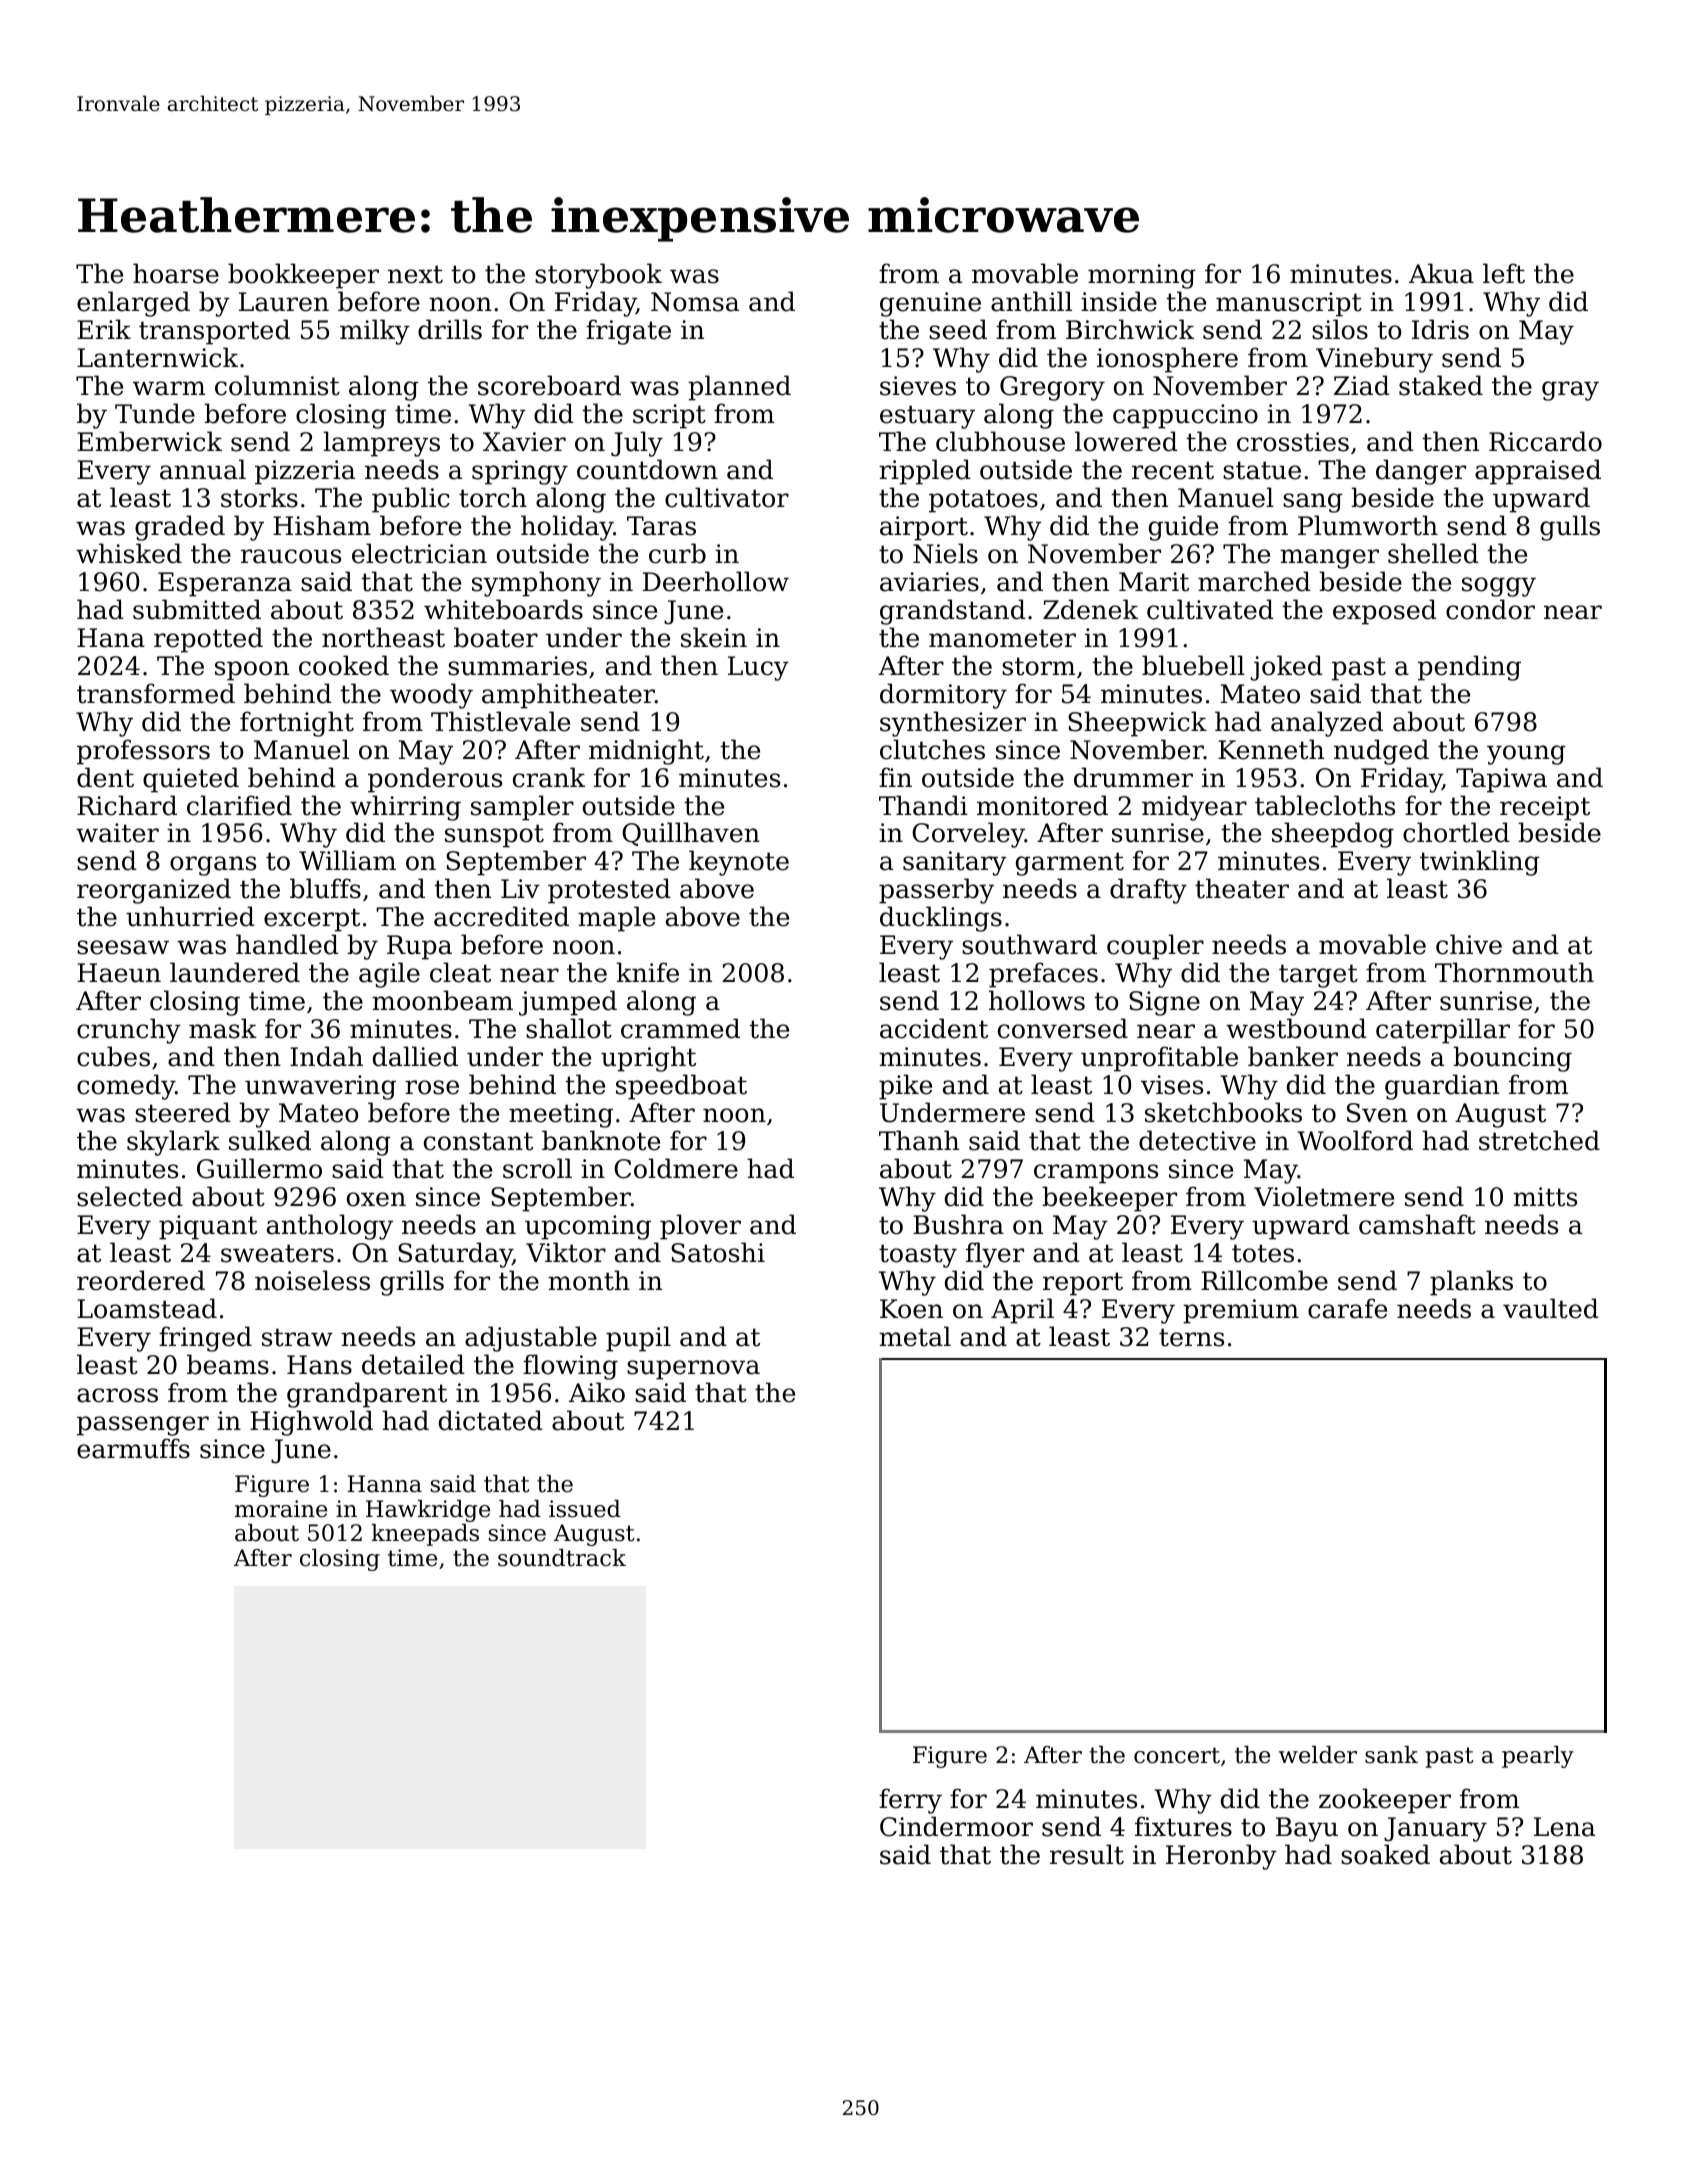 The height and width of the page is (2178, 1683). What do you see at coordinates (432, 1087) in the page?
I see `rose` at bounding box center [432, 1087].
